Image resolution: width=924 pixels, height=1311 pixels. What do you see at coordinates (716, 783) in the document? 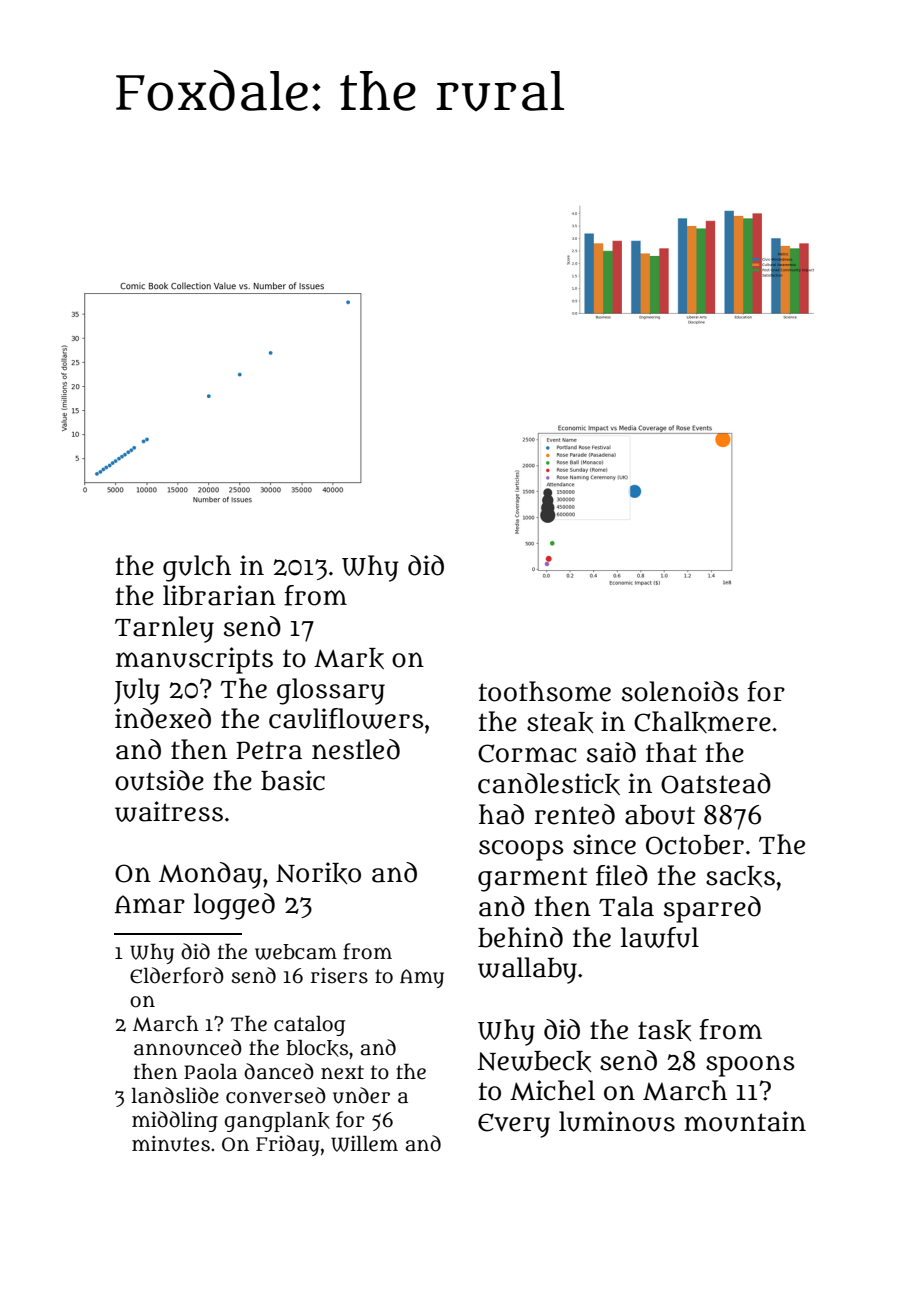
I see `Oatstead` at bounding box center [716, 783].
